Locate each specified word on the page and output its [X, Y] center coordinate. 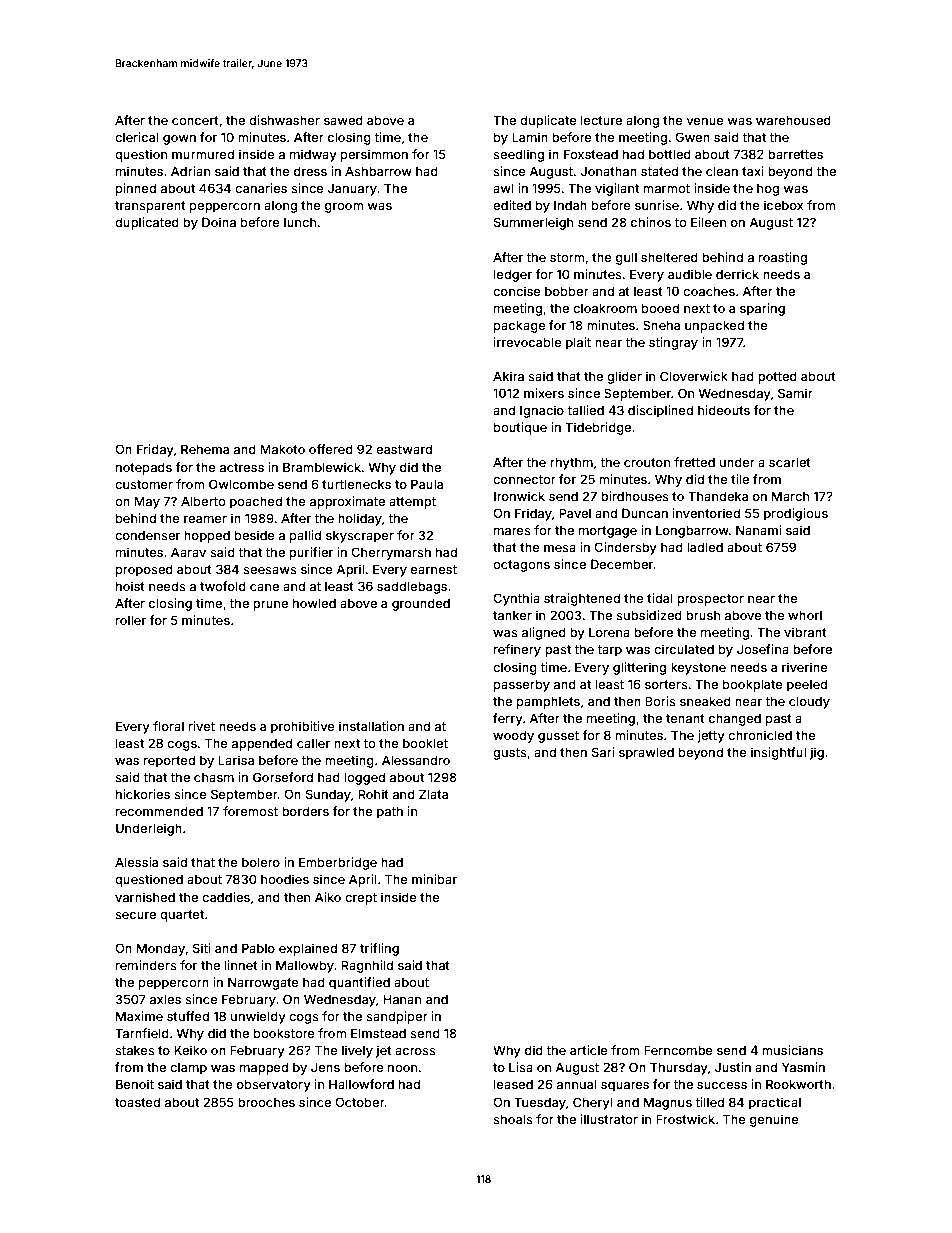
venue [705, 121]
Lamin [530, 137]
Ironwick [519, 496]
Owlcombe [241, 484]
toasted [137, 1102]
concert [195, 120]
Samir [795, 393]
